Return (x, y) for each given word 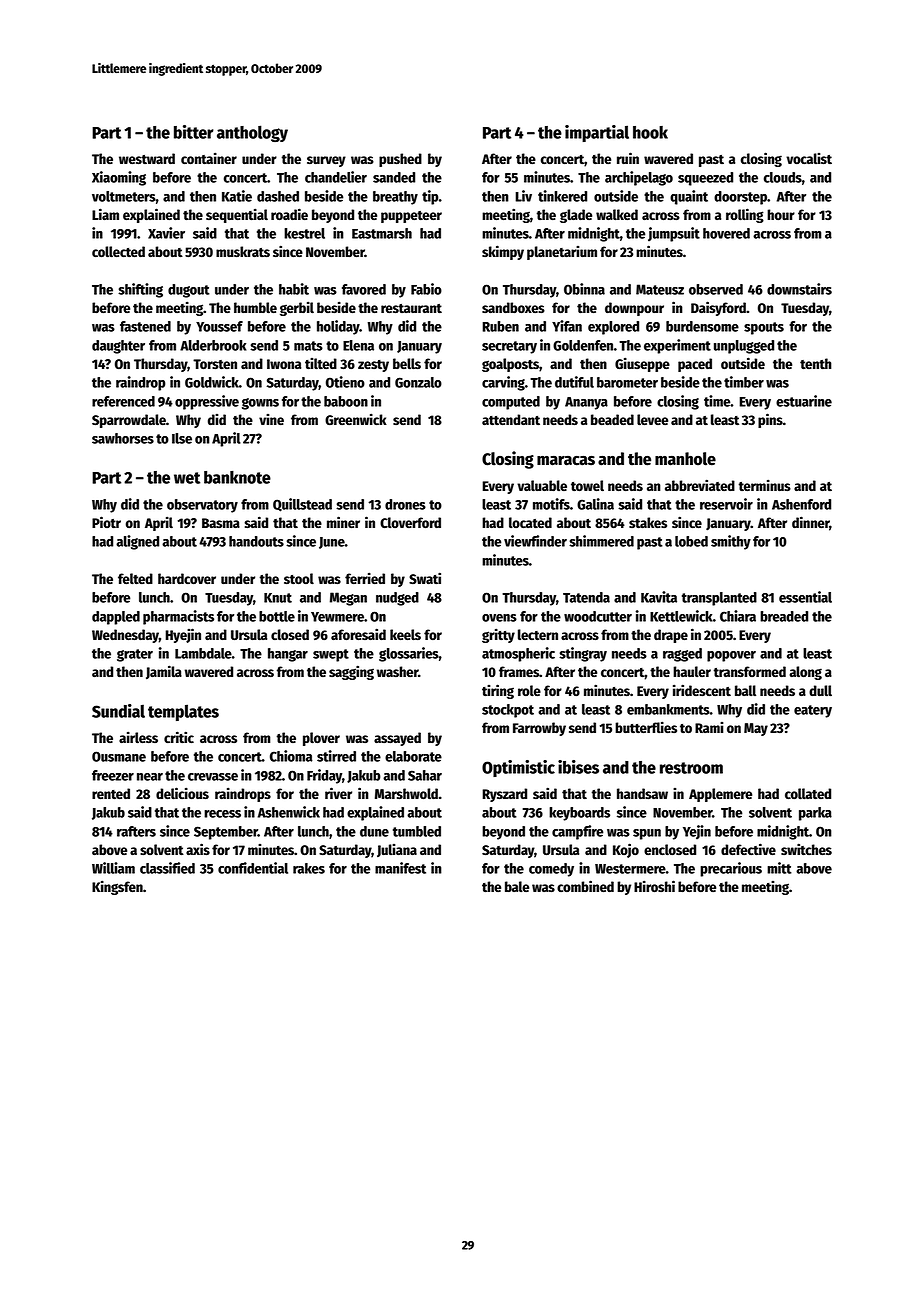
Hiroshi (654, 886)
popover (731, 656)
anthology (252, 133)
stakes (648, 523)
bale (517, 886)
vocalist (809, 158)
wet (187, 478)
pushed (400, 160)
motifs (551, 504)
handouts (256, 541)
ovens (499, 618)
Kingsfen (117, 887)
